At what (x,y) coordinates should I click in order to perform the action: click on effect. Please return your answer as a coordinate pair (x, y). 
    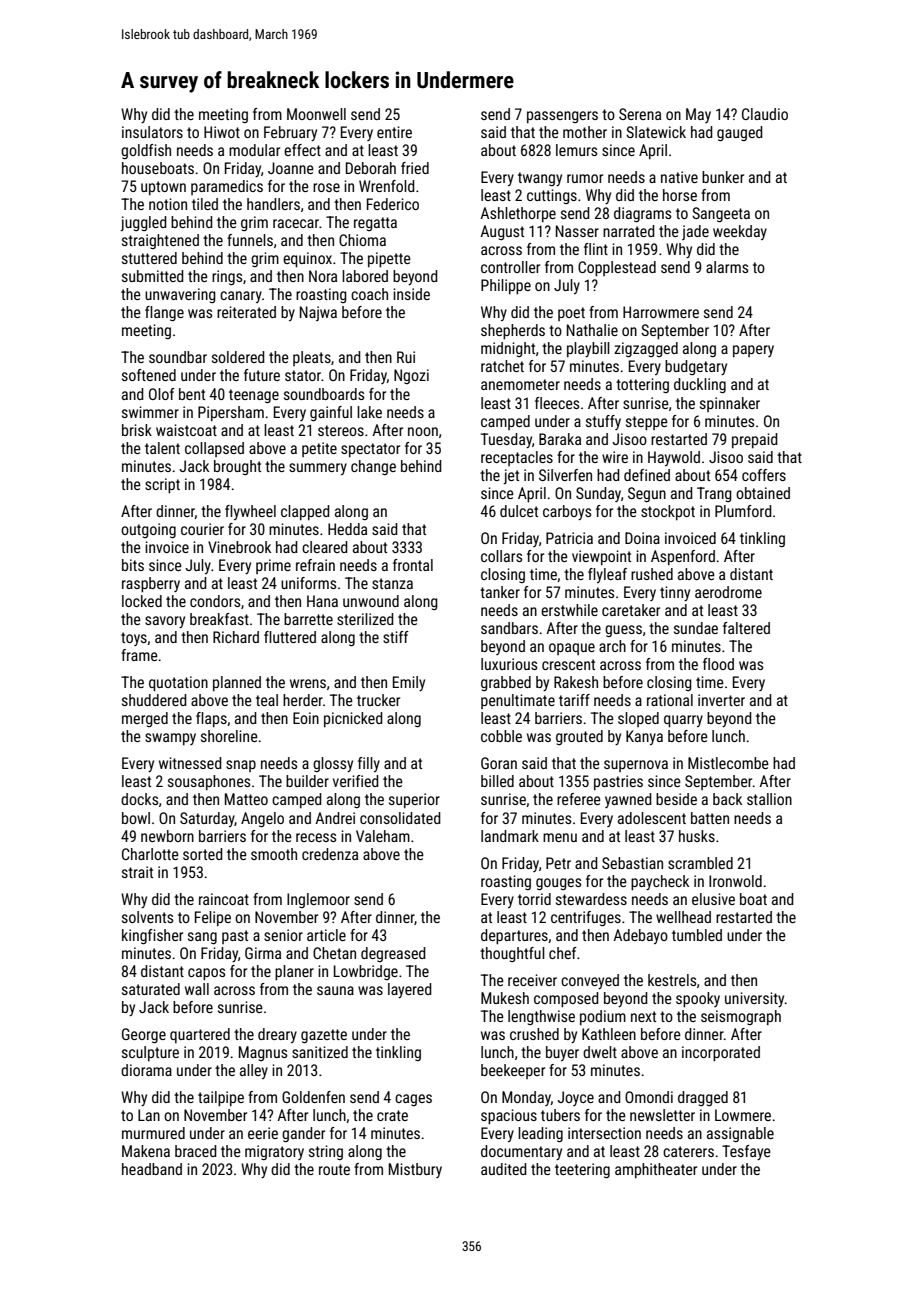
    Looking at the image, I should click on (302, 150).
